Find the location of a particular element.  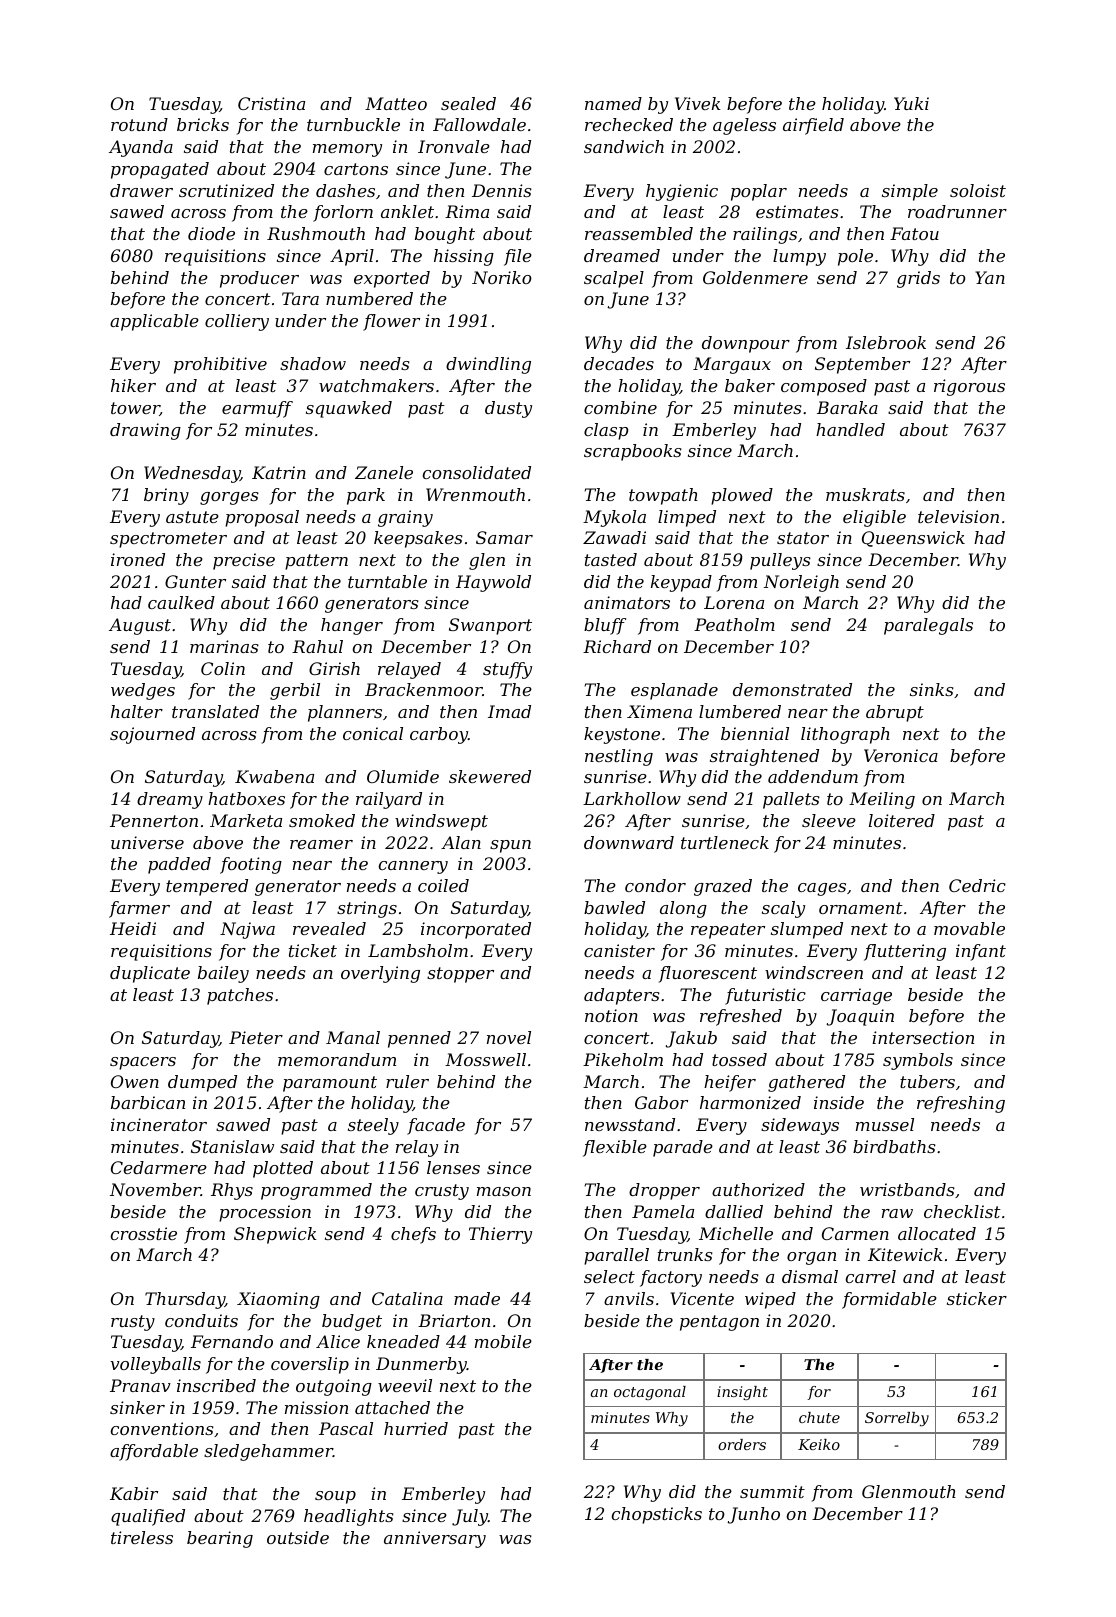

scalpel is located at coordinates (614, 279).
